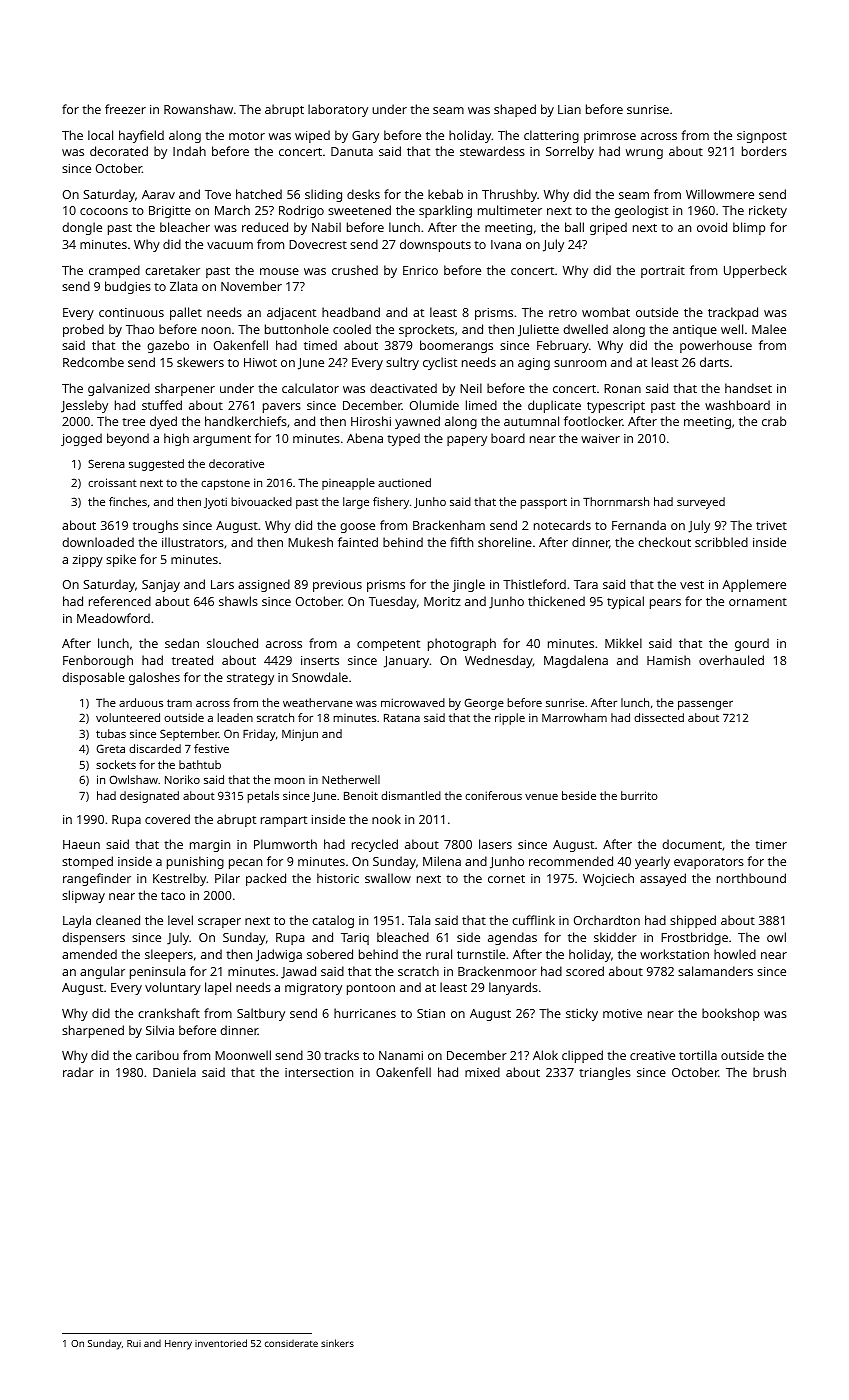 Image resolution: width=849 pixels, height=1400 pixels. Describe the element at coordinates (698, 1055) in the screenshot. I see `tortilla` at that location.
